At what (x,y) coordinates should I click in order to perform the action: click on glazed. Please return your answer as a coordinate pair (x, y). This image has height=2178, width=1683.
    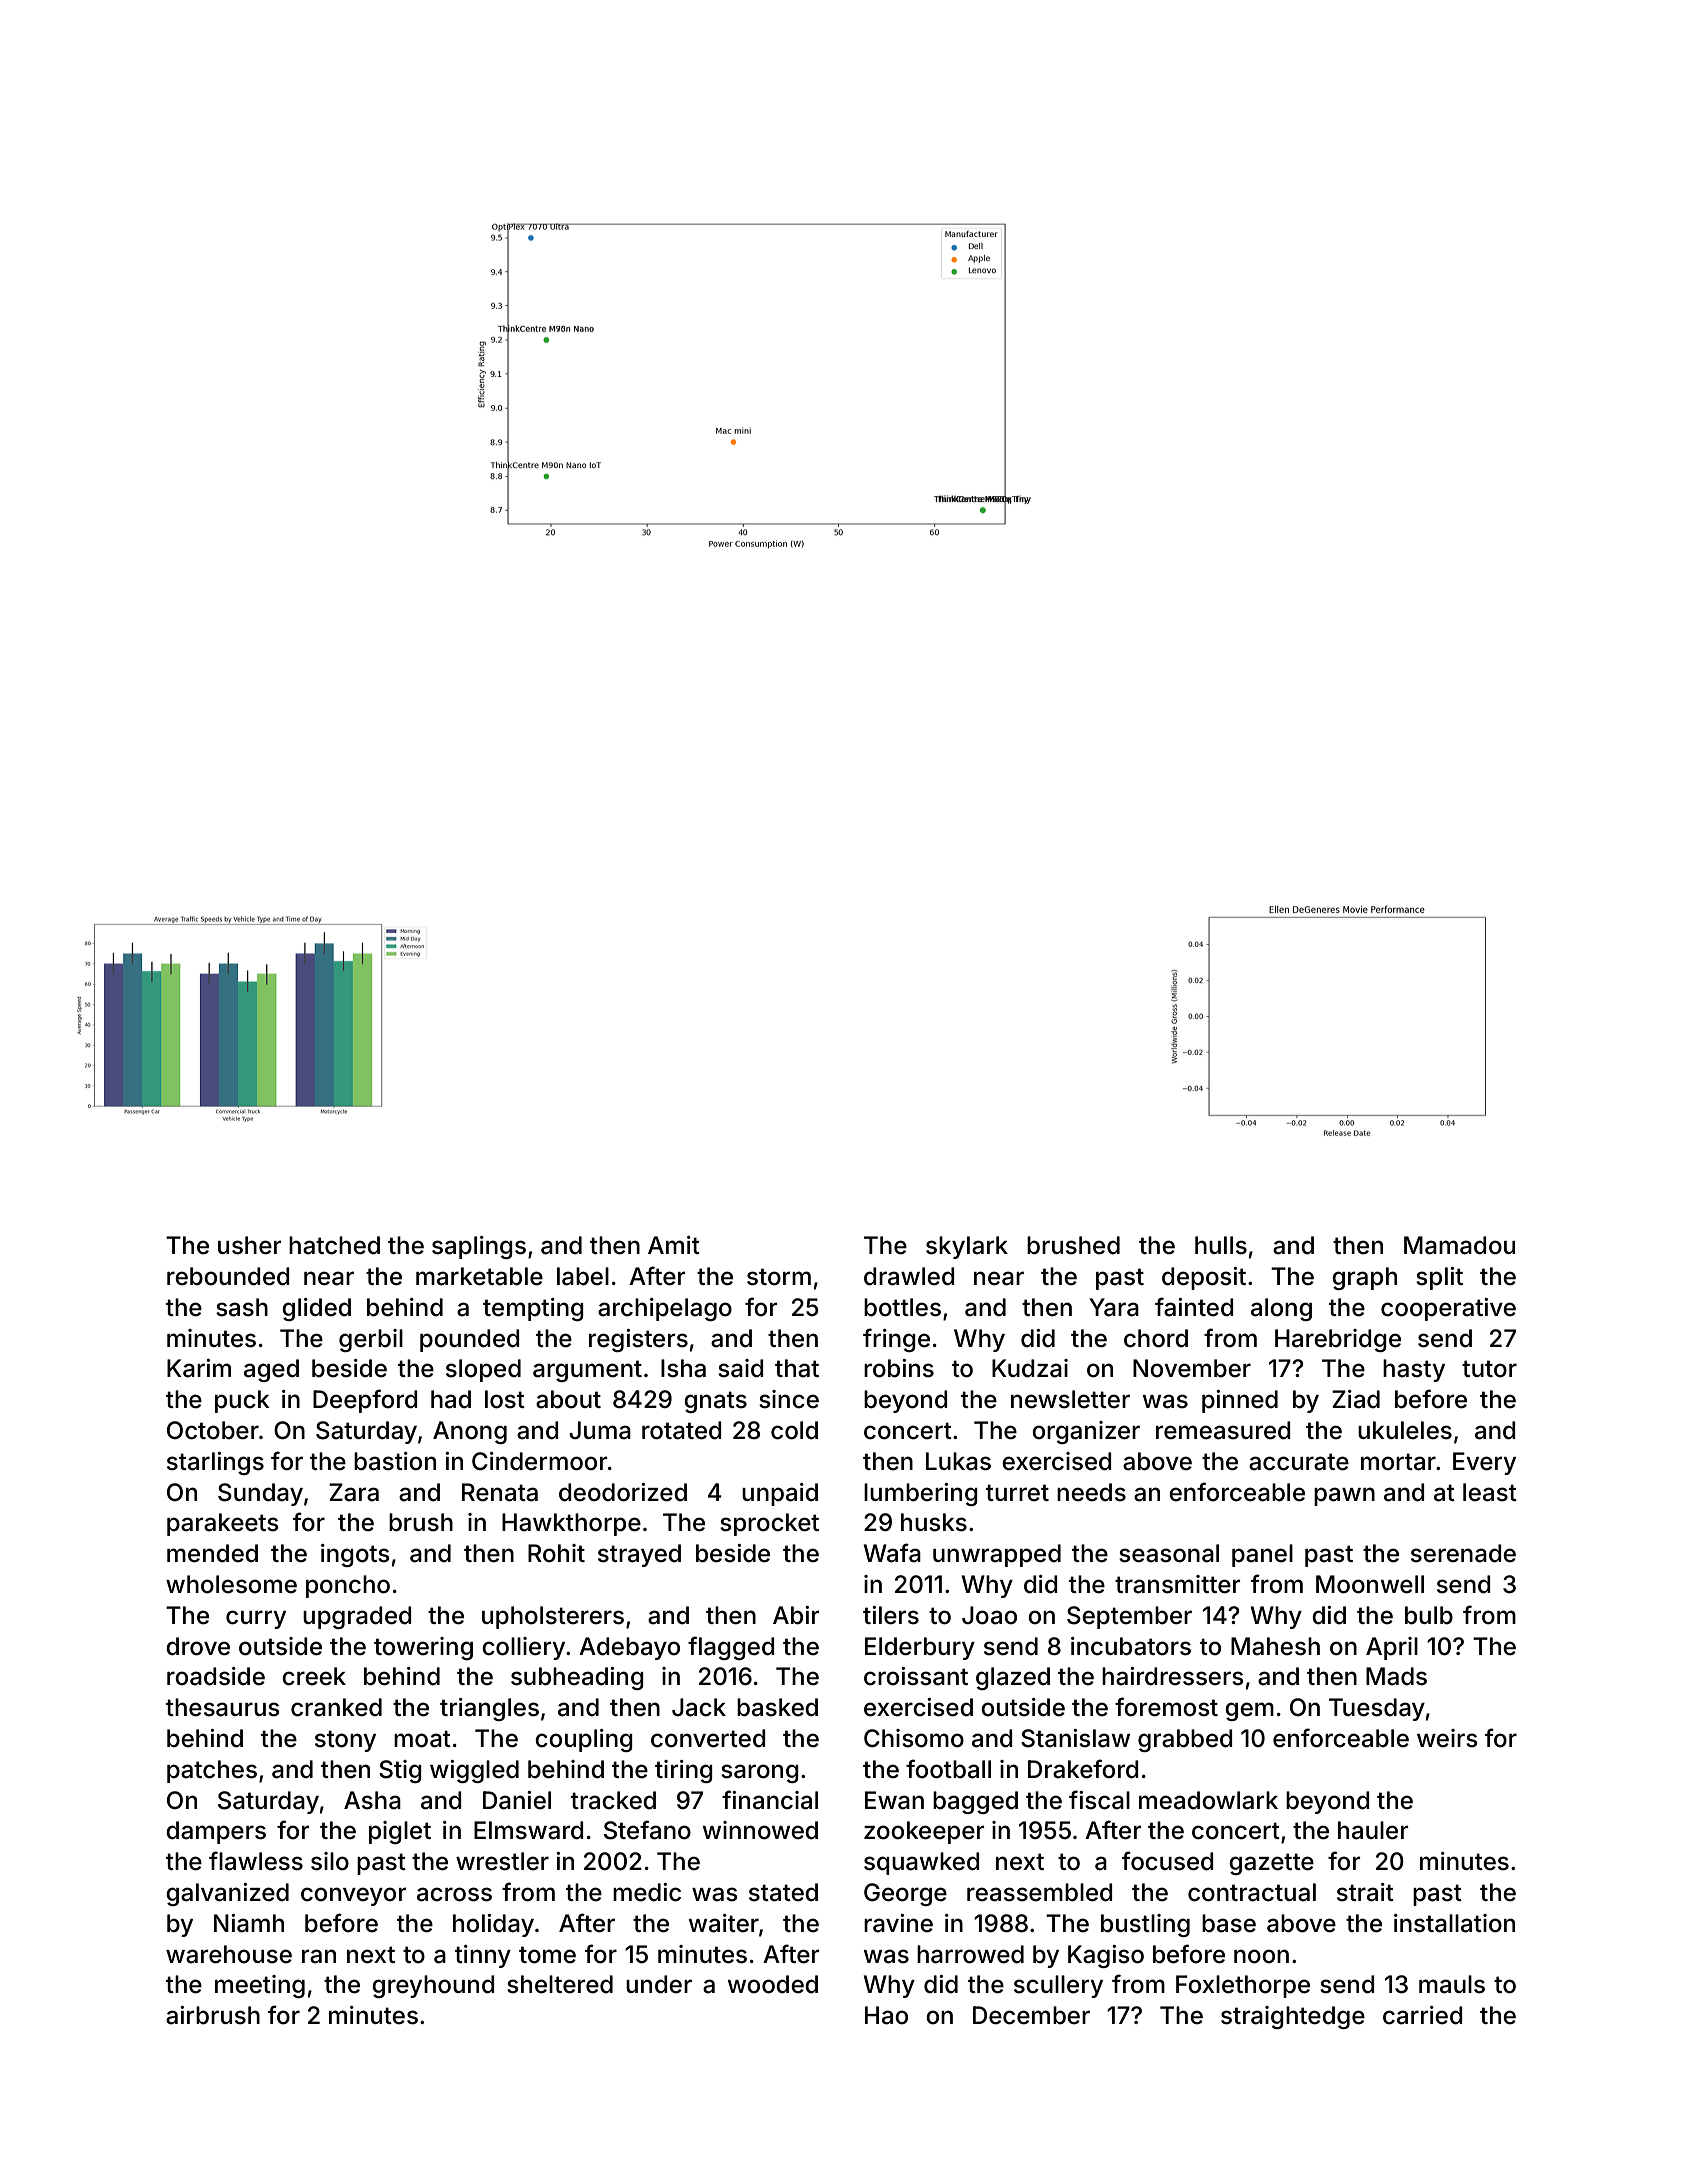
    Looking at the image, I should click on (1013, 1678).
